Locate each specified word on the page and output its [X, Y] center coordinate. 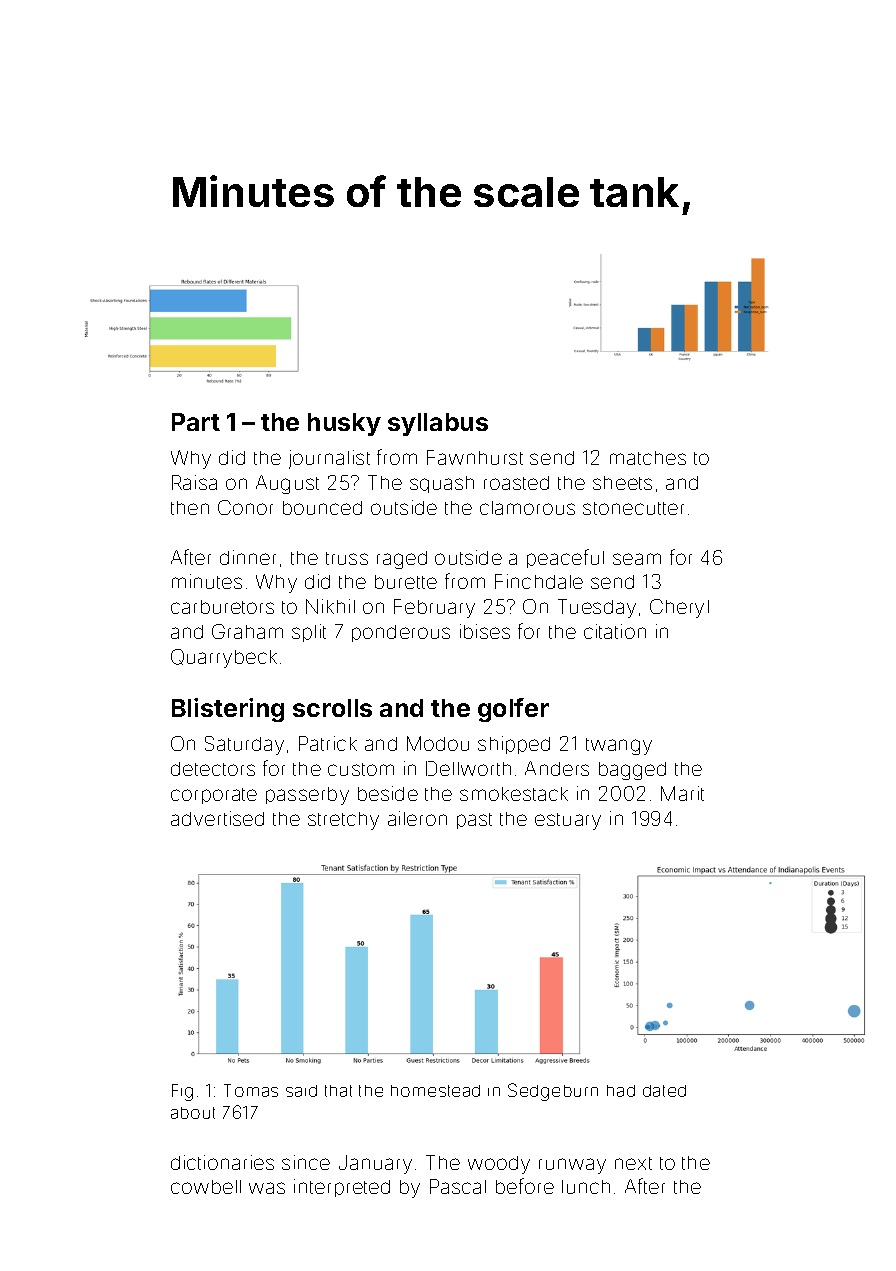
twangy [619, 746]
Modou [438, 743]
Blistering [228, 710]
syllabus [438, 424]
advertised [217, 818]
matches [648, 458]
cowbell [206, 1187]
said [301, 1091]
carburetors [222, 607]
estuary [568, 821]
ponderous [401, 633]
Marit [682, 793]
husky [344, 424]
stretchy [343, 821]
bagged [632, 771]
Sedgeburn [553, 1092]
